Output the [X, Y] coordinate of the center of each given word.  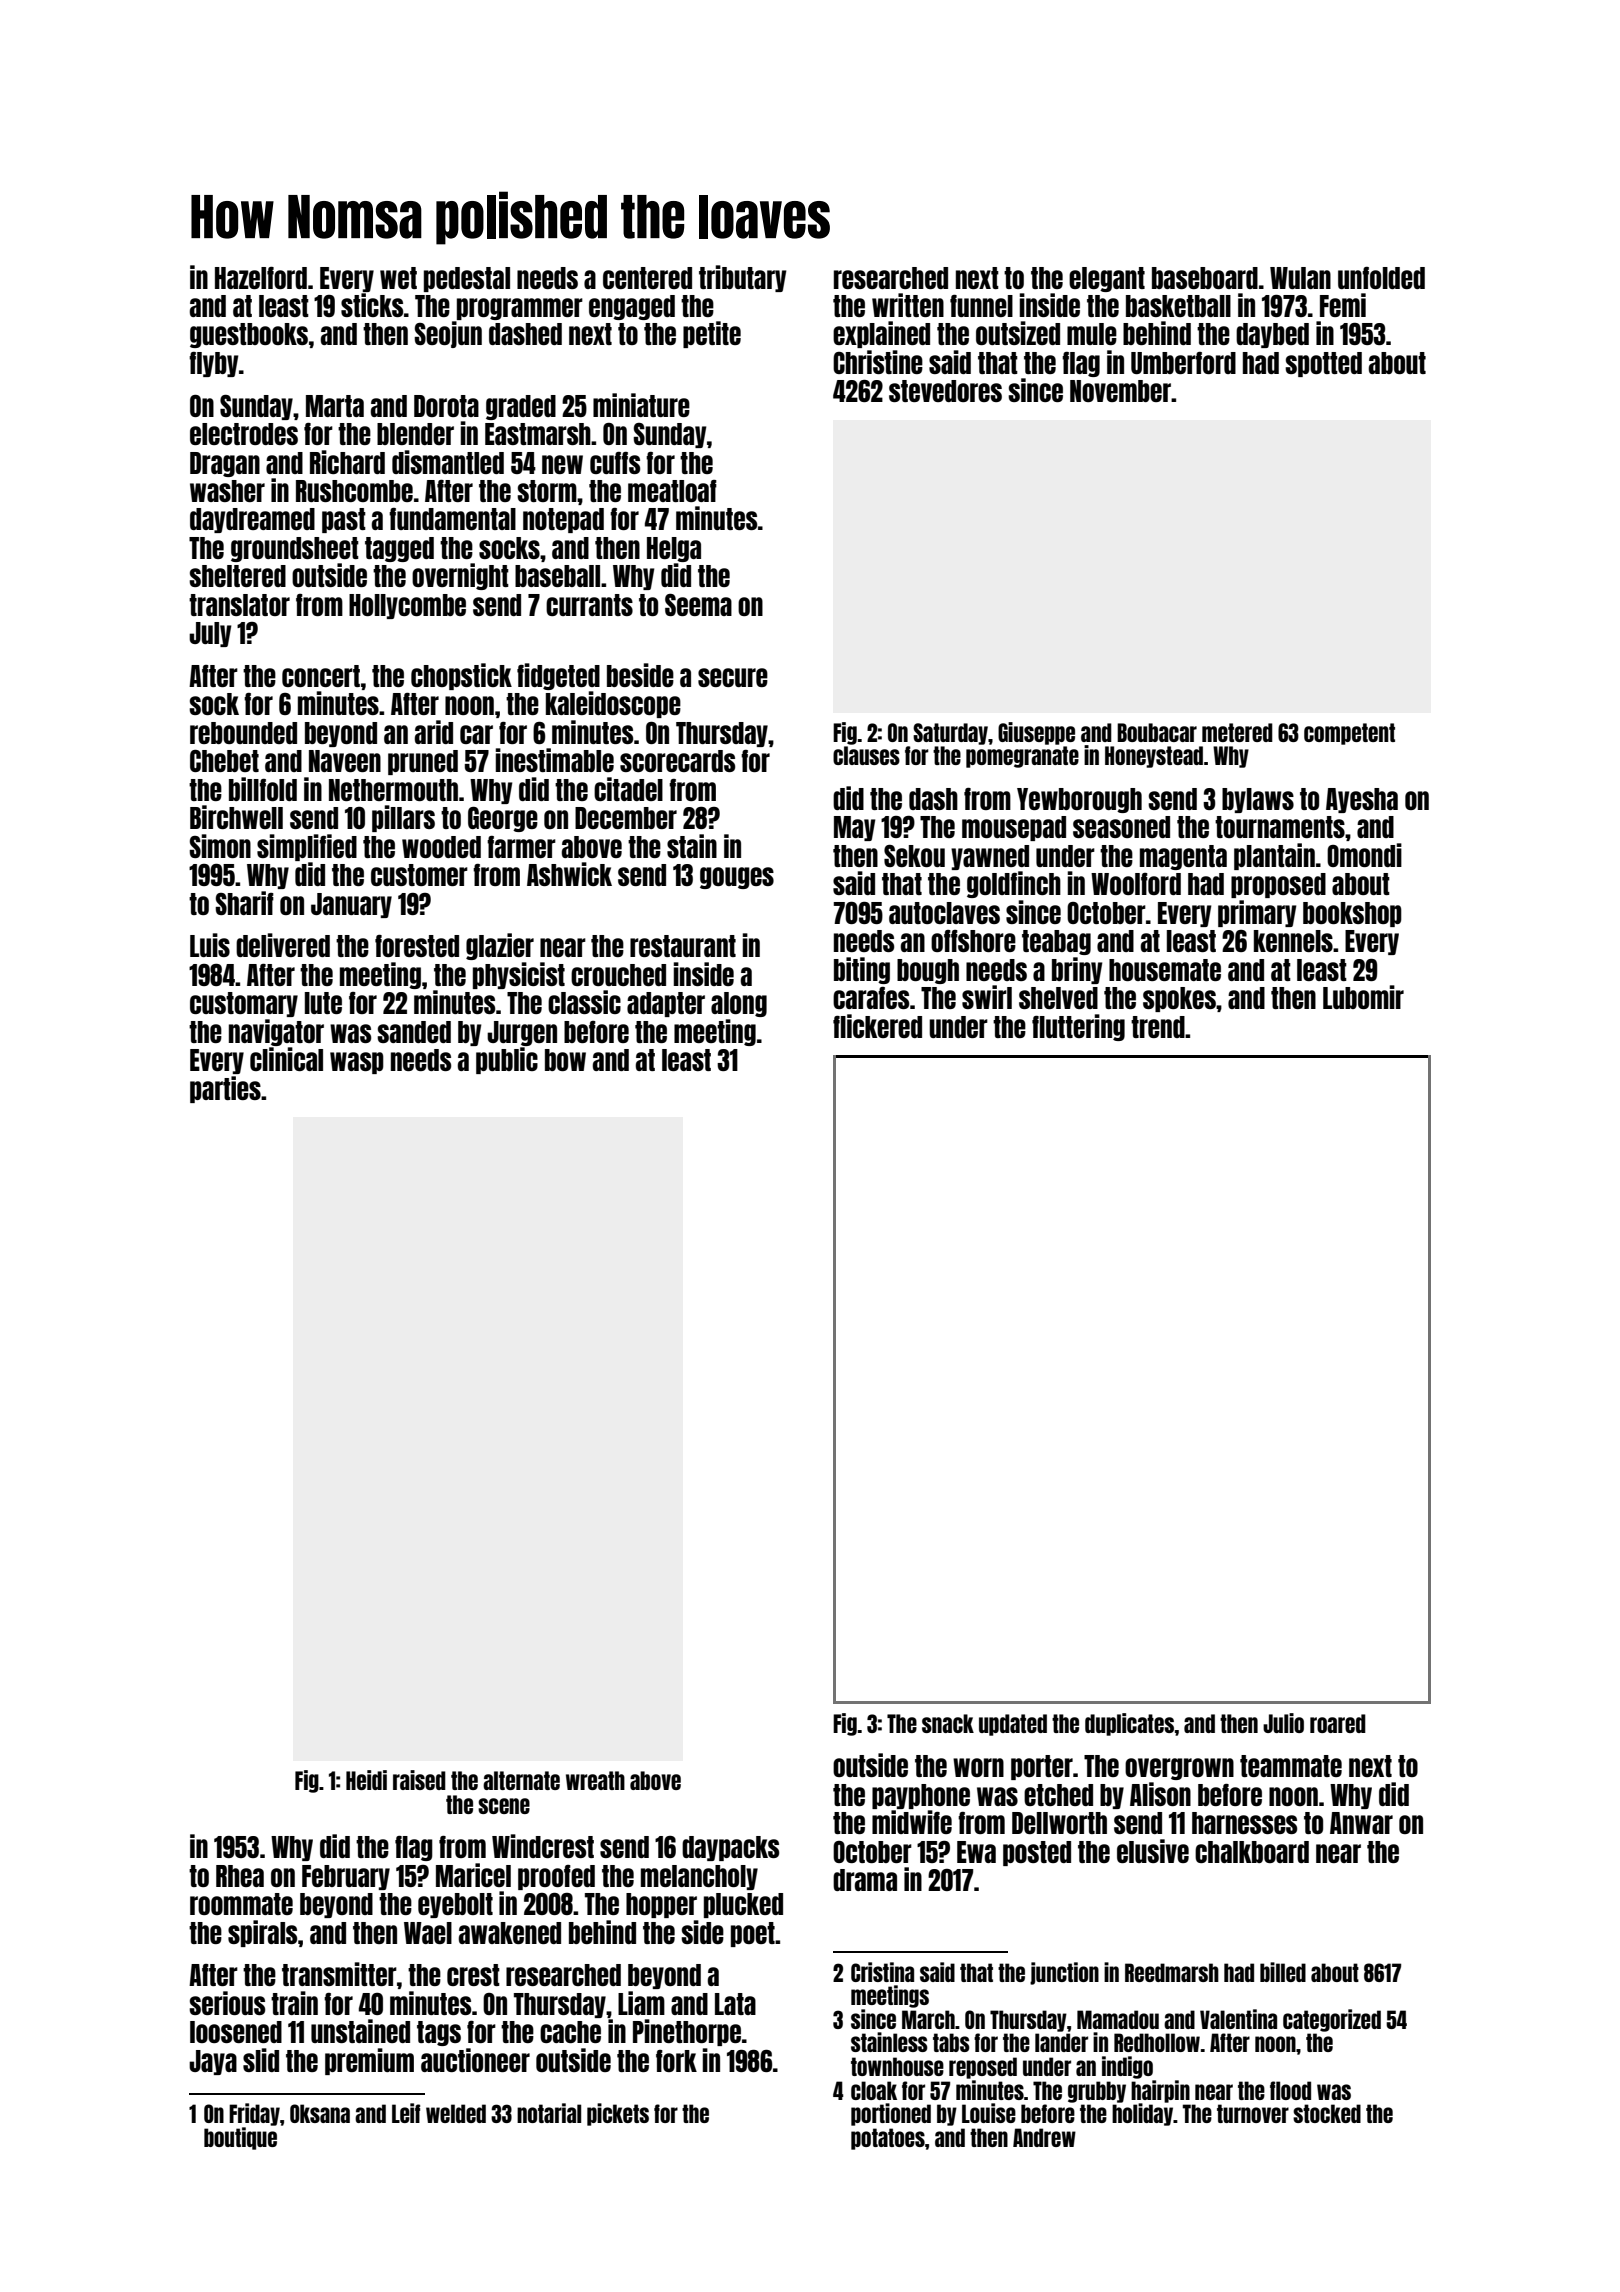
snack [948, 1723]
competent [1349, 734]
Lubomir [1363, 997]
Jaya [213, 2062]
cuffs [615, 463]
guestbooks [249, 335]
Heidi [366, 1780]
